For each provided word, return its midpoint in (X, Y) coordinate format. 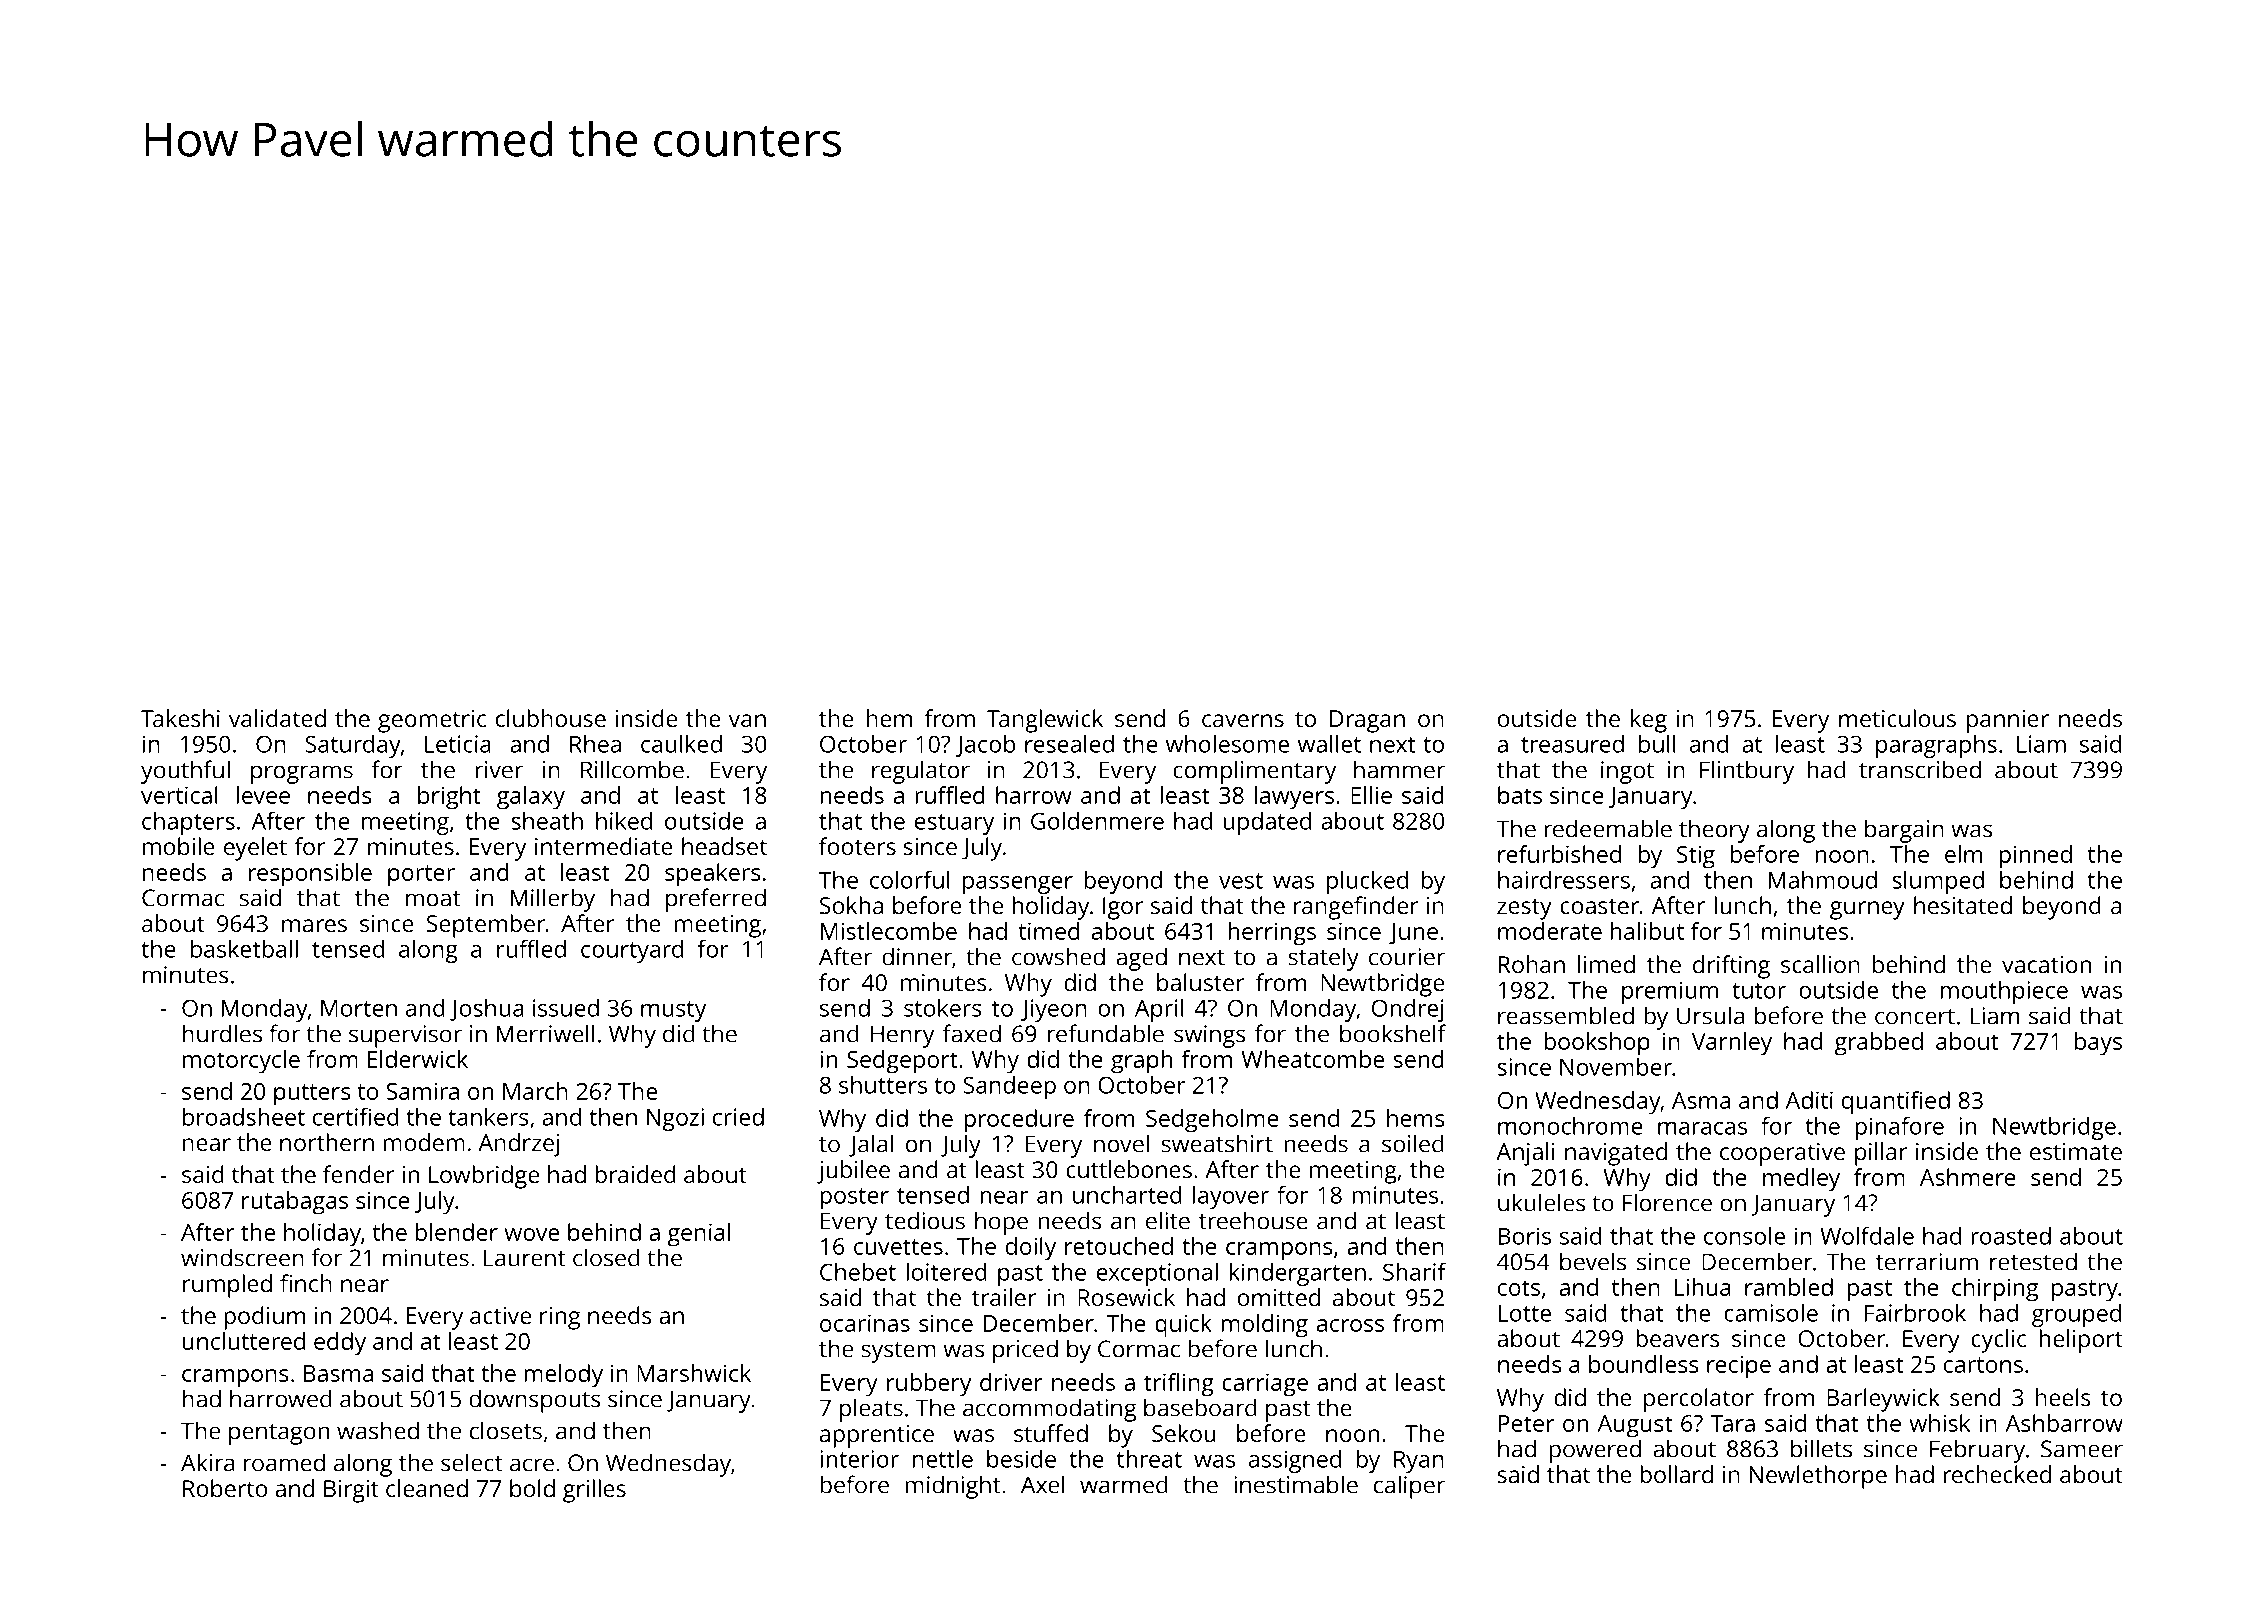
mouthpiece (2004, 992)
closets (506, 1430)
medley (1801, 1180)
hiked (624, 821)
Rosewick (1126, 1297)
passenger (1018, 885)
